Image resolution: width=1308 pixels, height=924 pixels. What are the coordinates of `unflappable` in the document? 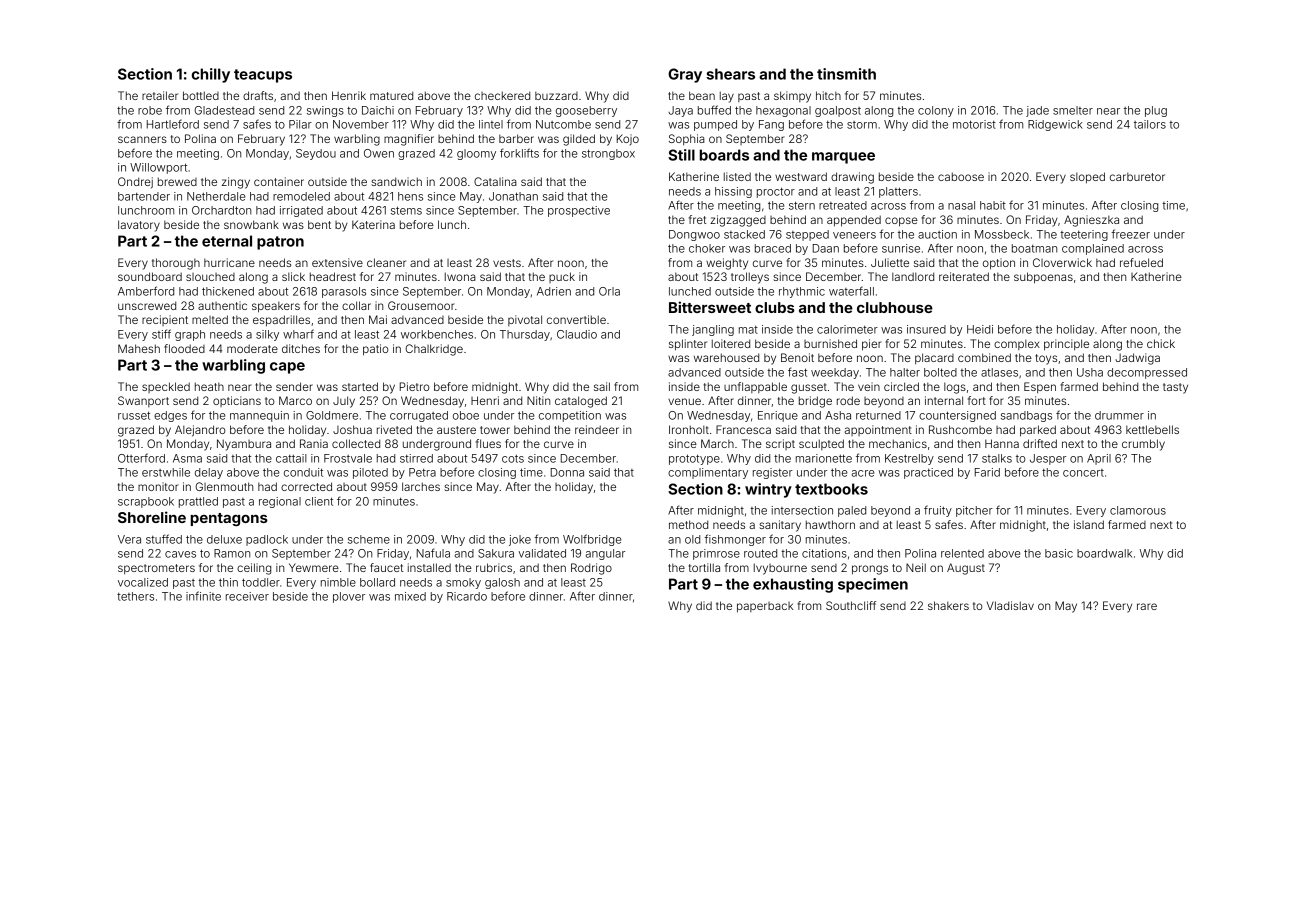 It's located at (755, 387).
